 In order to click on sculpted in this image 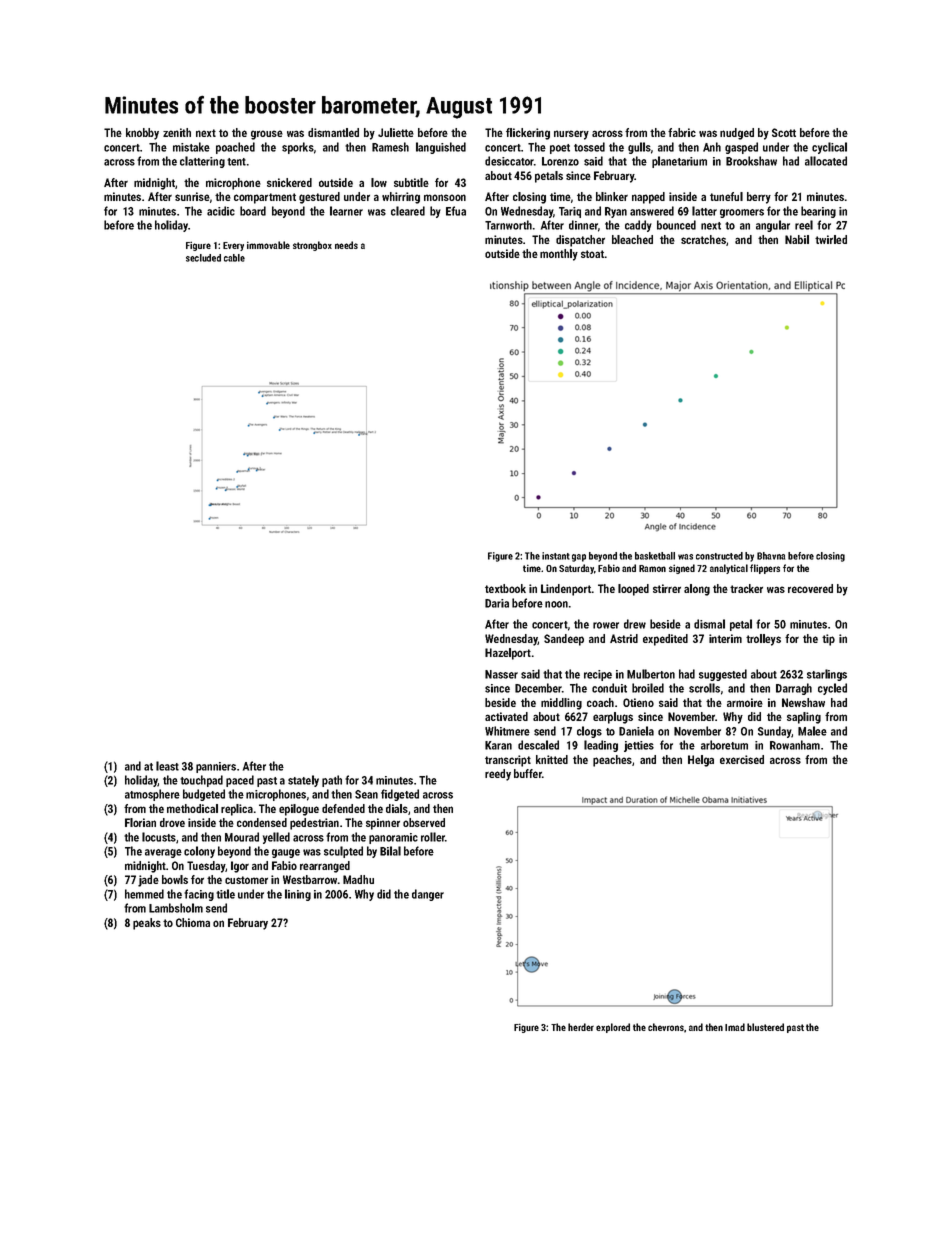, I will do `click(343, 852)`.
